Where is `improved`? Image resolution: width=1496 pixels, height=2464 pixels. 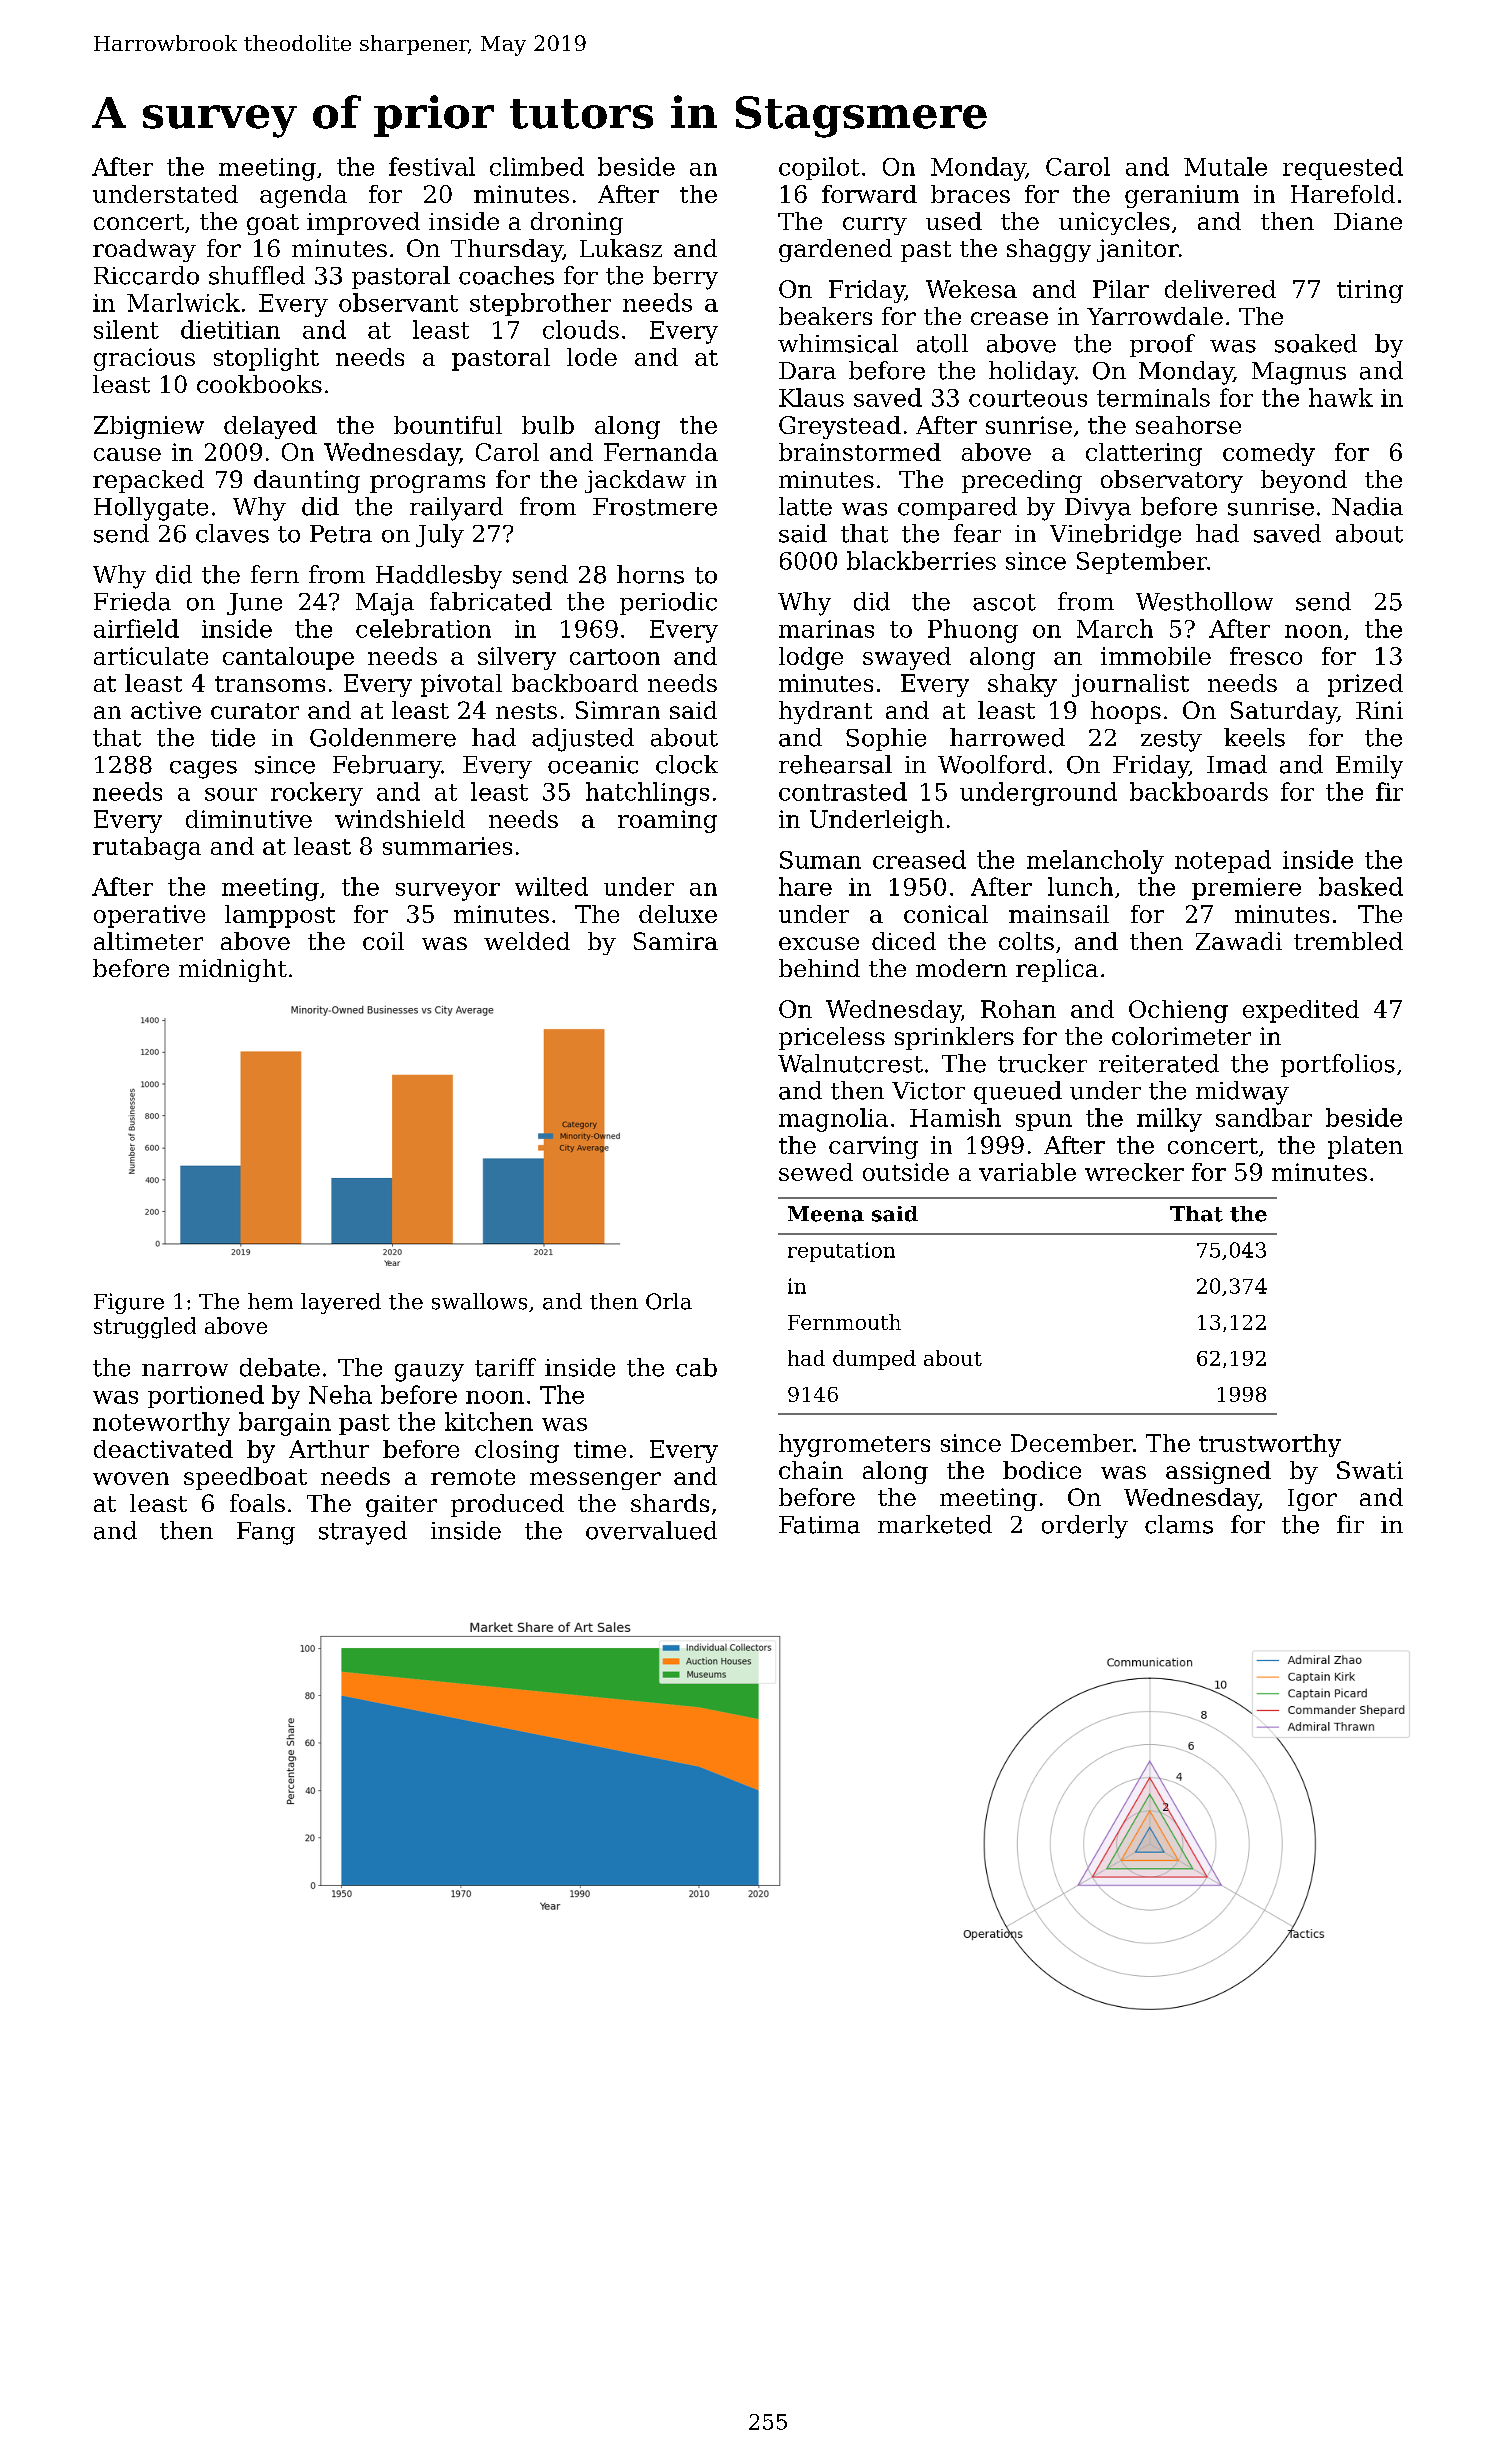 improved is located at coordinates (363, 223).
